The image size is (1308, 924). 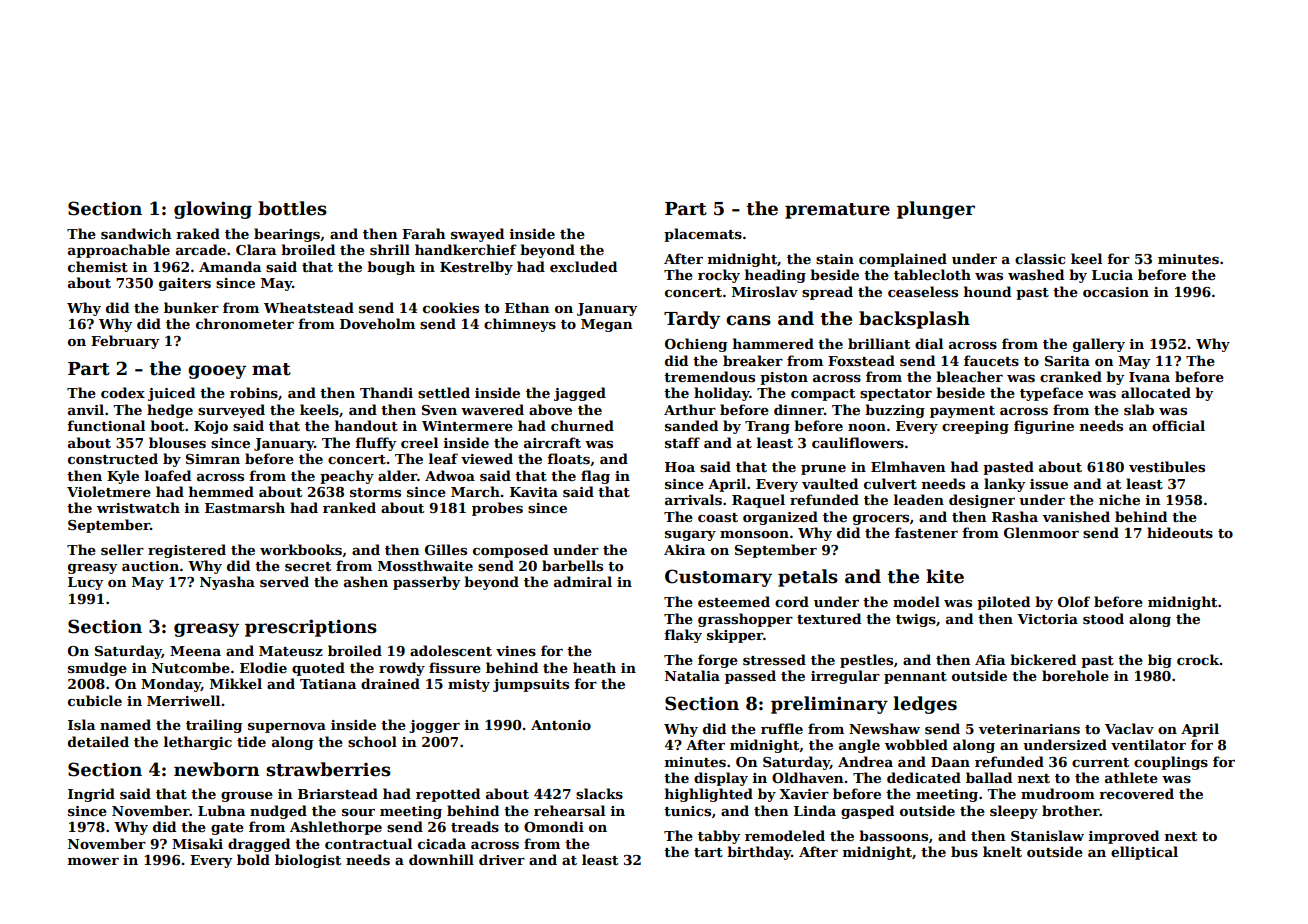 What do you see at coordinates (492, 409) in the screenshot?
I see `wavered` at bounding box center [492, 409].
